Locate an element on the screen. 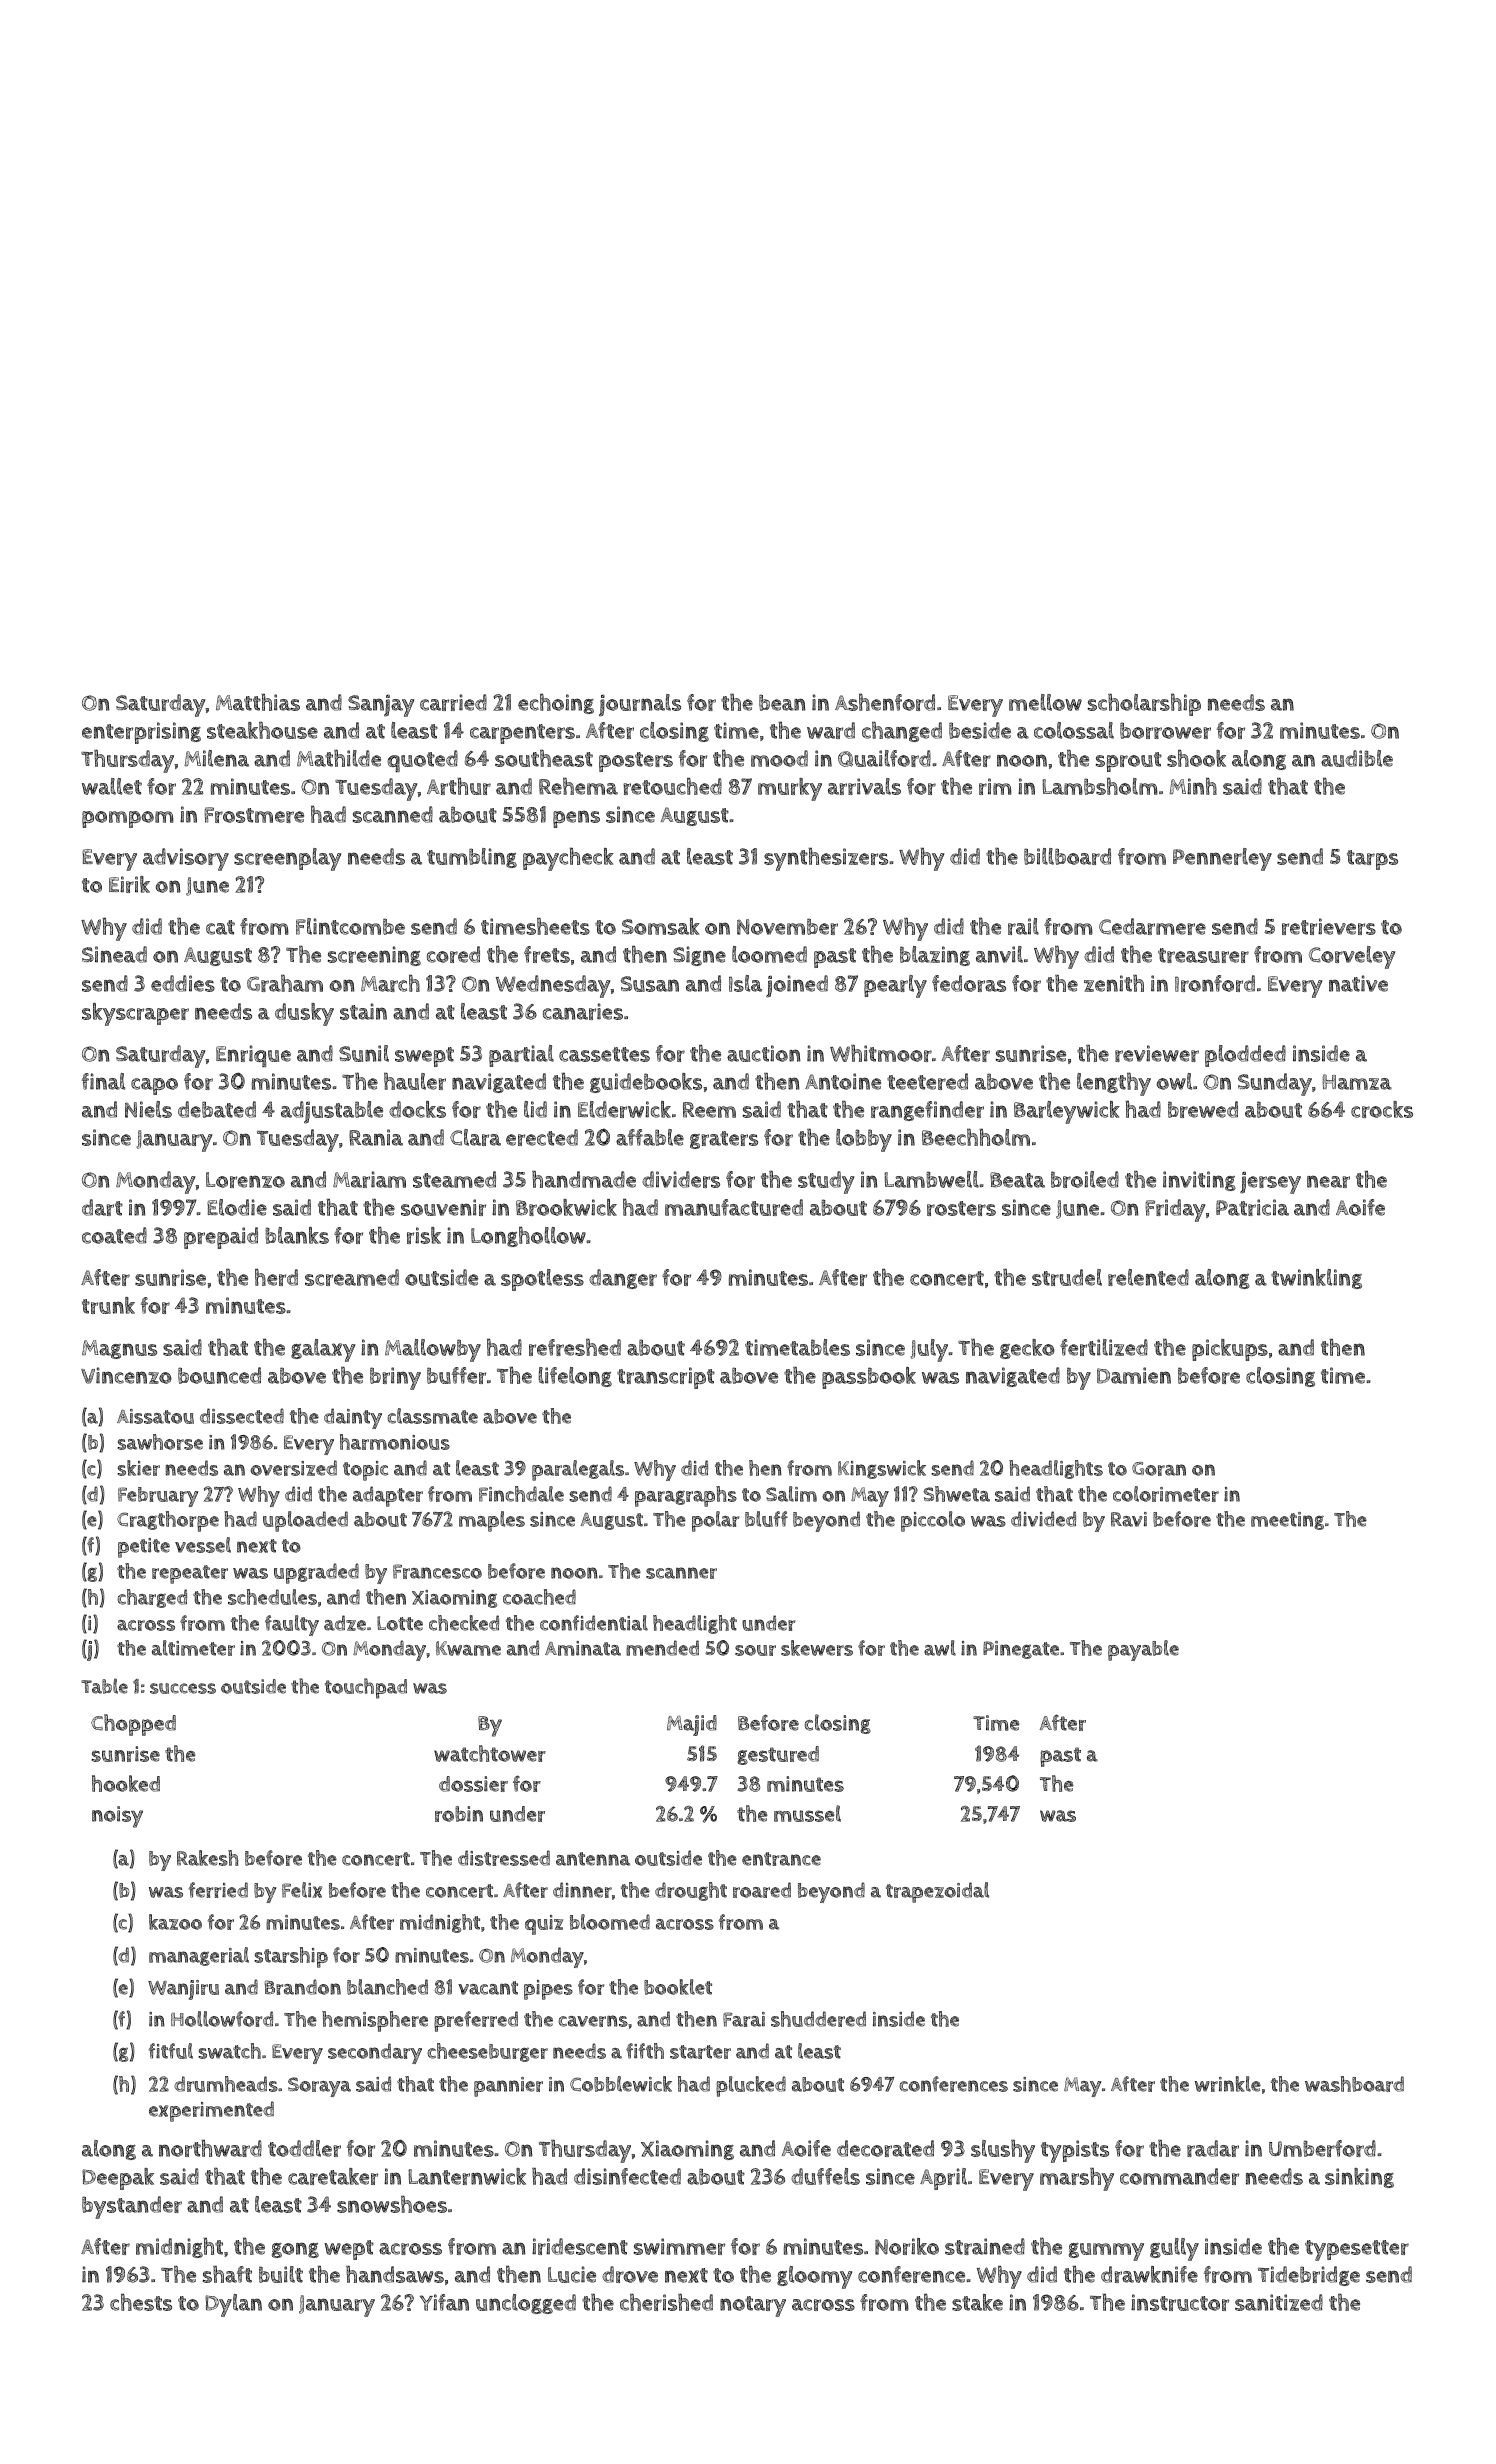 Image resolution: width=1496 pixels, height=2464 pixels. Ashenford is located at coordinates (885, 702).
